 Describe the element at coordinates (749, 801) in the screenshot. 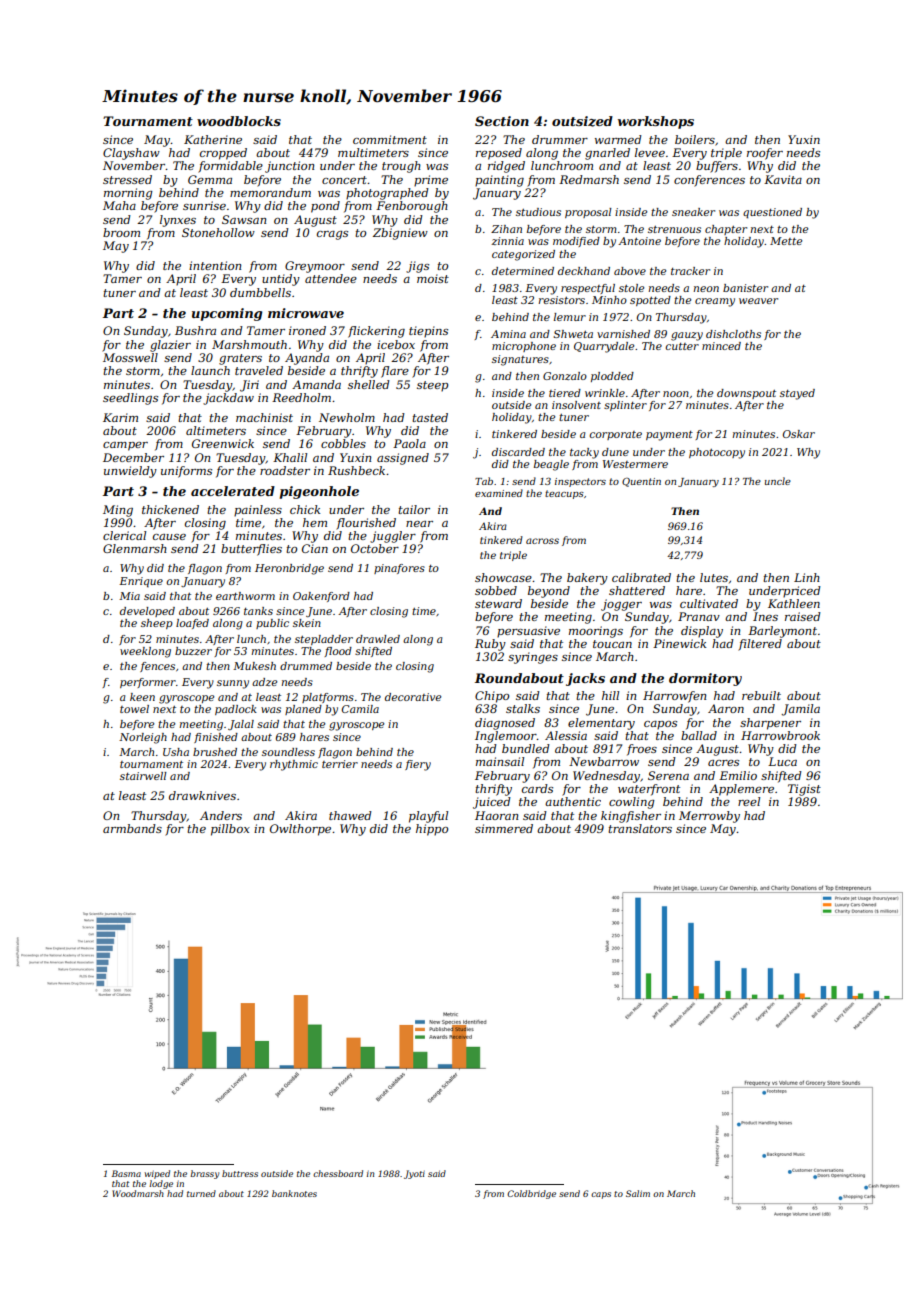

I see `reel` at that location.
